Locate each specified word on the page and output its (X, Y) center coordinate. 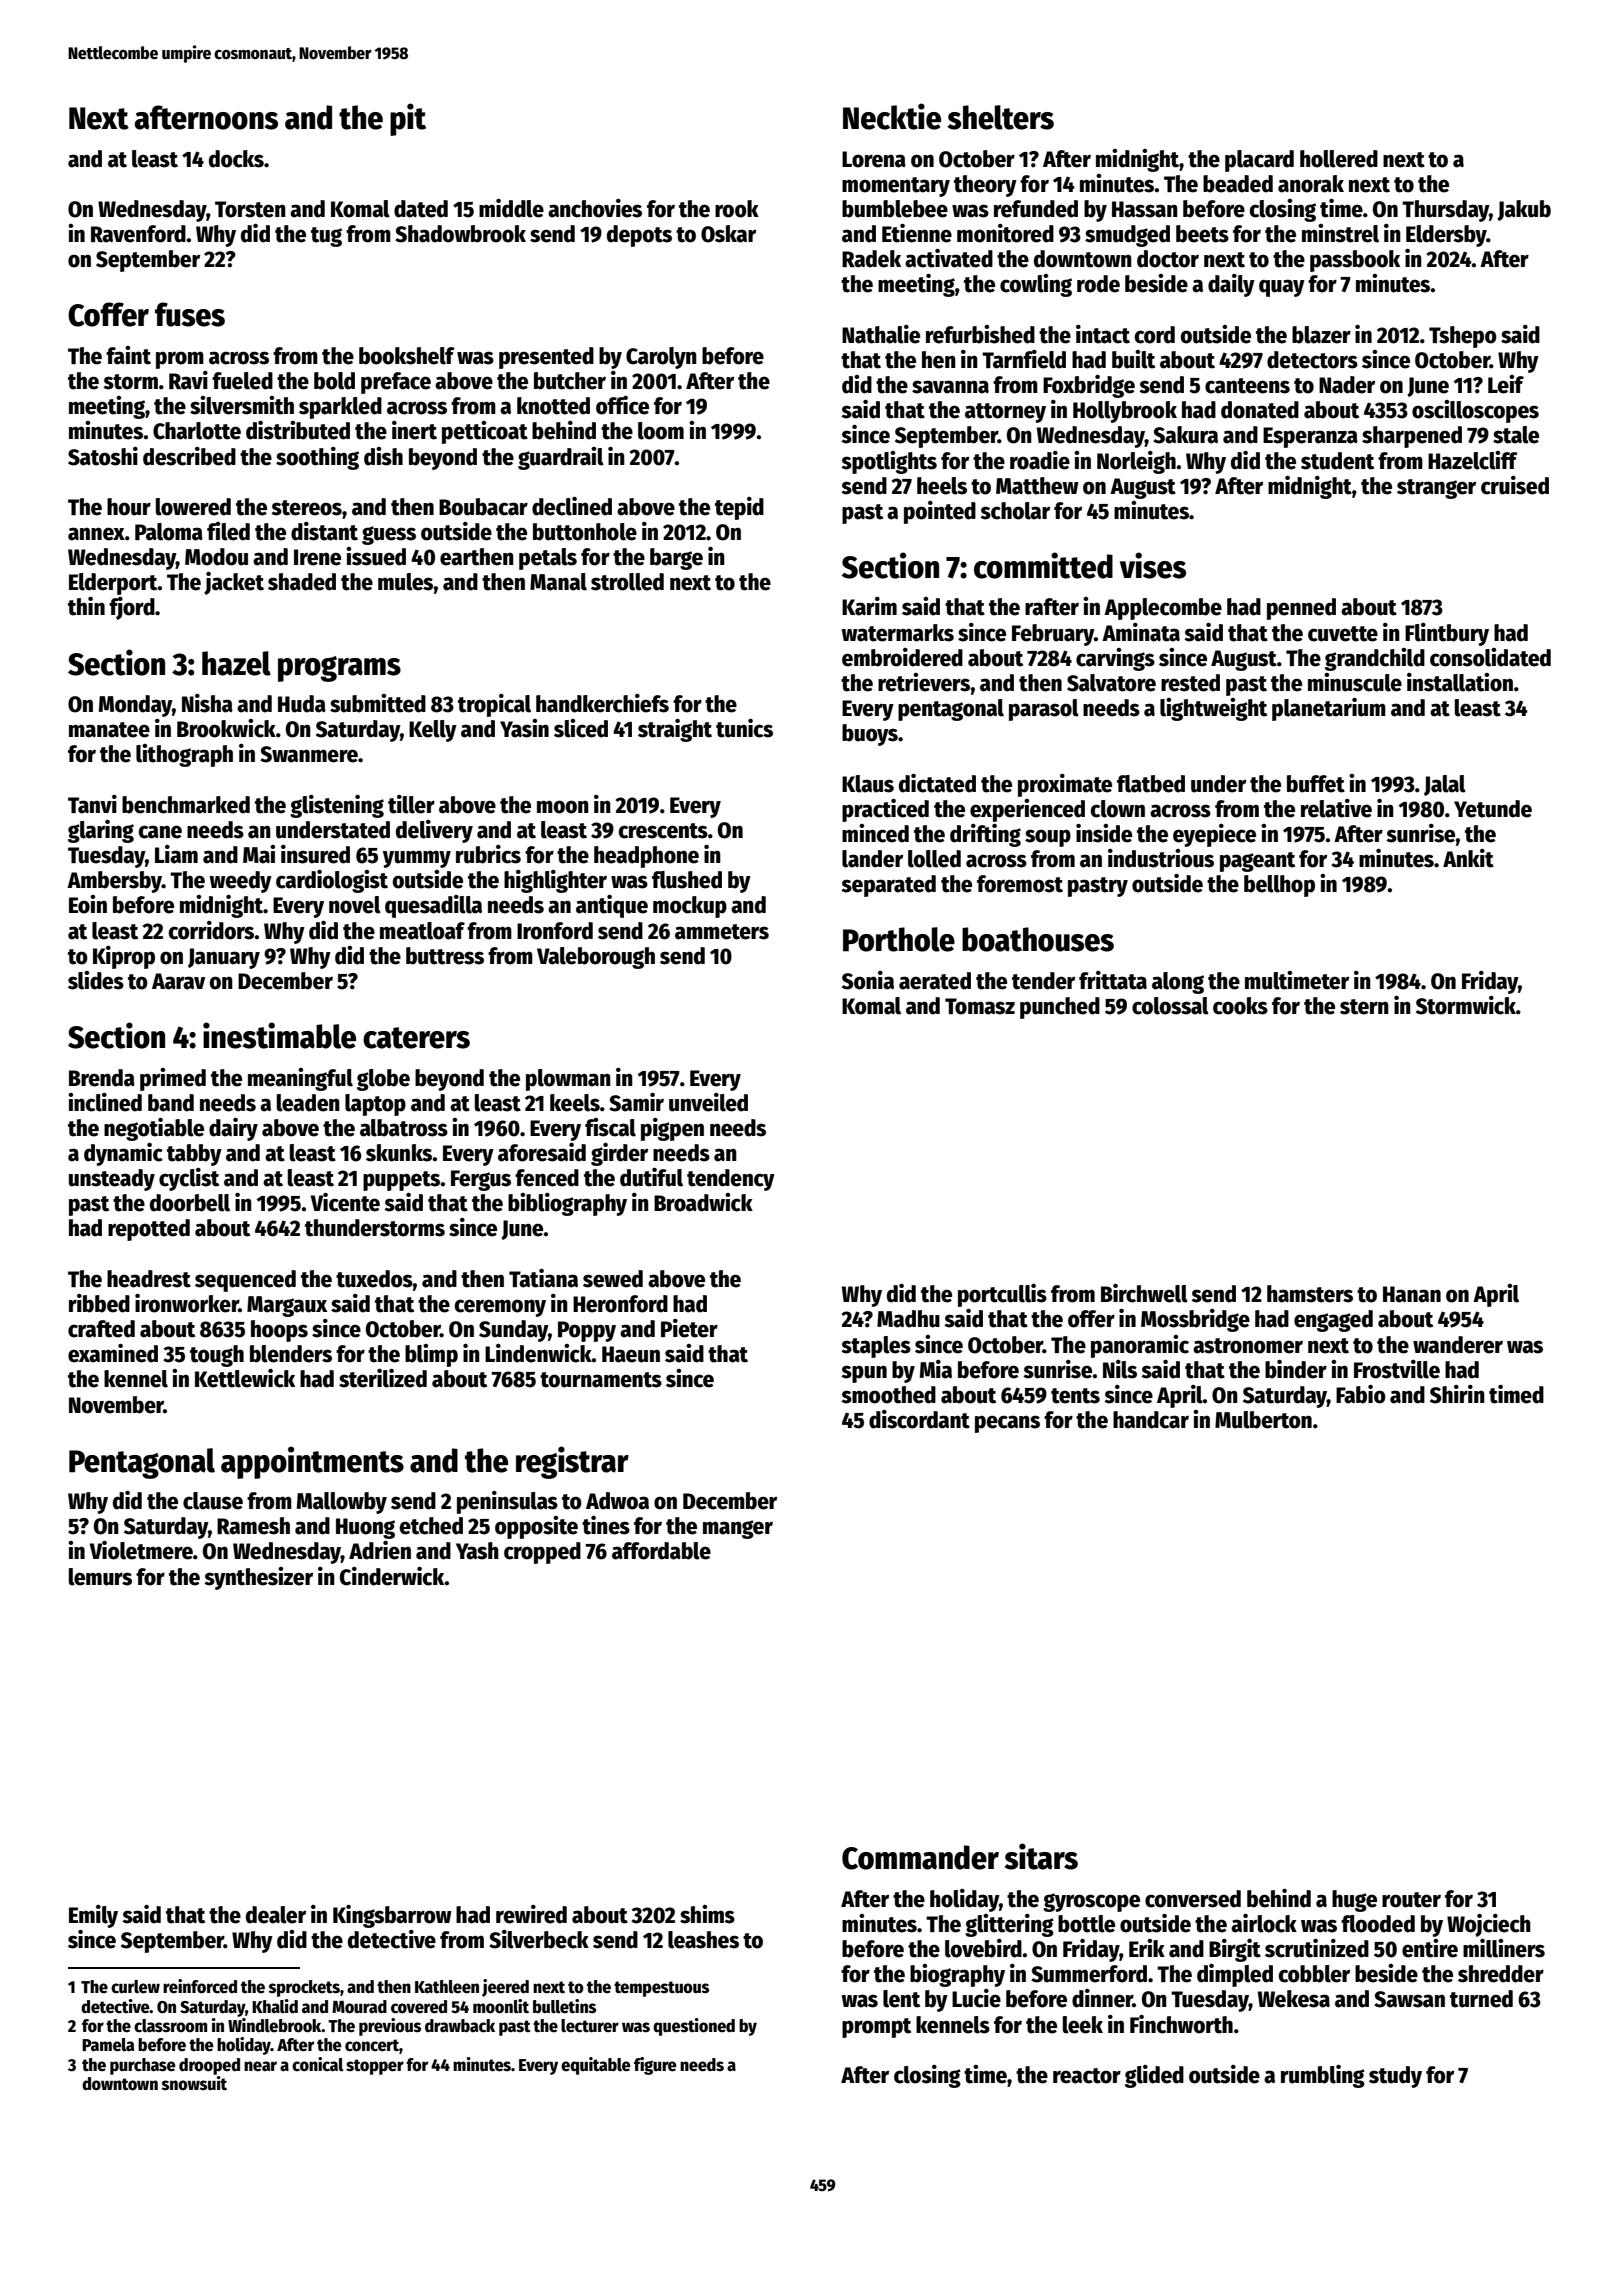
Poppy (587, 1331)
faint (128, 355)
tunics (744, 728)
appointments (312, 1462)
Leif (1506, 384)
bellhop (1279, 886)
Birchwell (1144, 1293)
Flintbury (1447, 634)
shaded (302, 582)
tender (1043, 981)
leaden (308, 1103)
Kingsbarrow (392, 1916)
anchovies (595, 208)
